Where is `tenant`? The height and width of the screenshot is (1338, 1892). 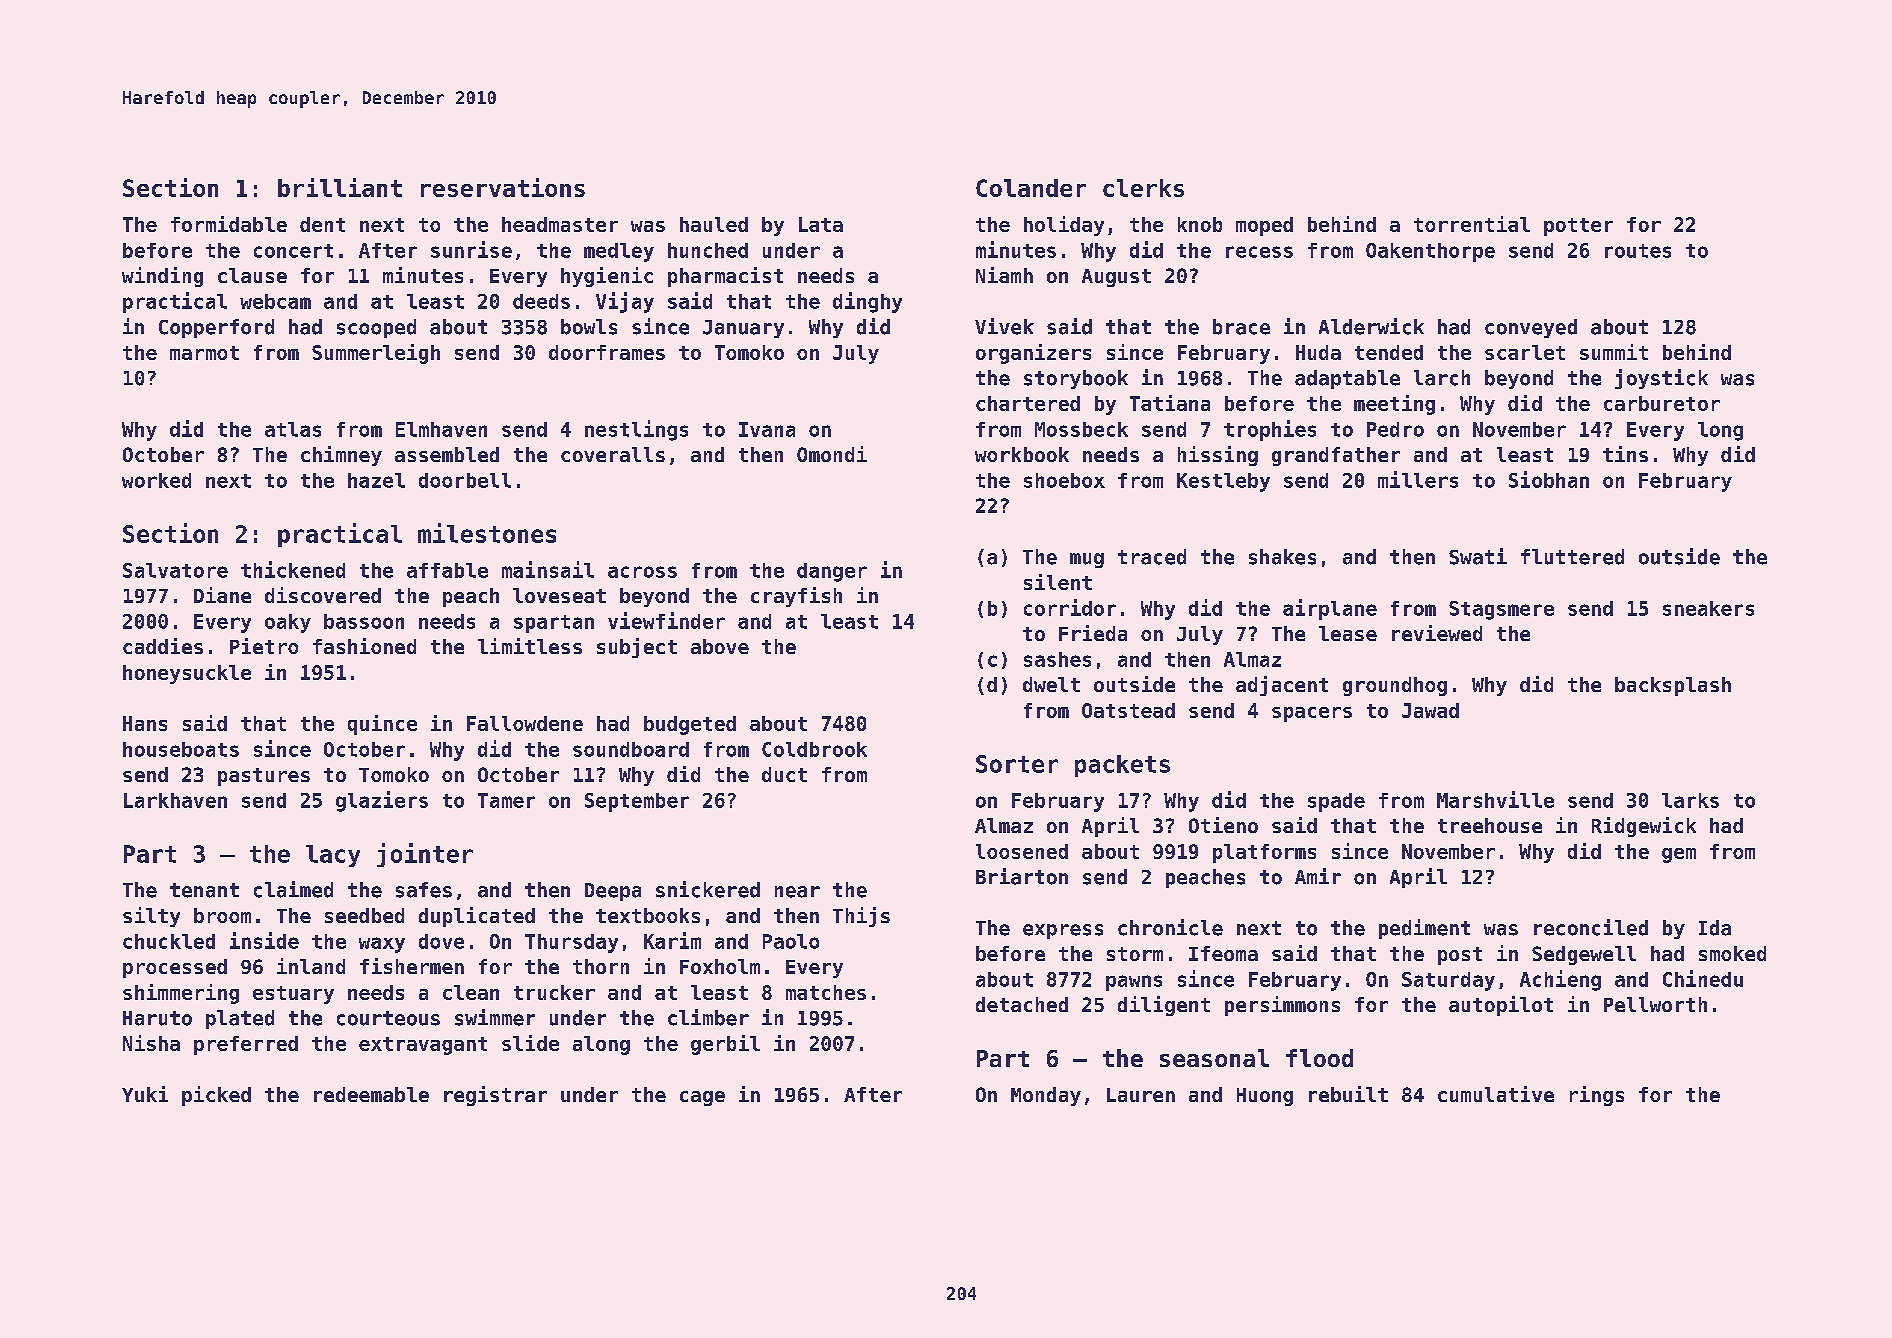 tenant is located at coordinates (204, 890).
